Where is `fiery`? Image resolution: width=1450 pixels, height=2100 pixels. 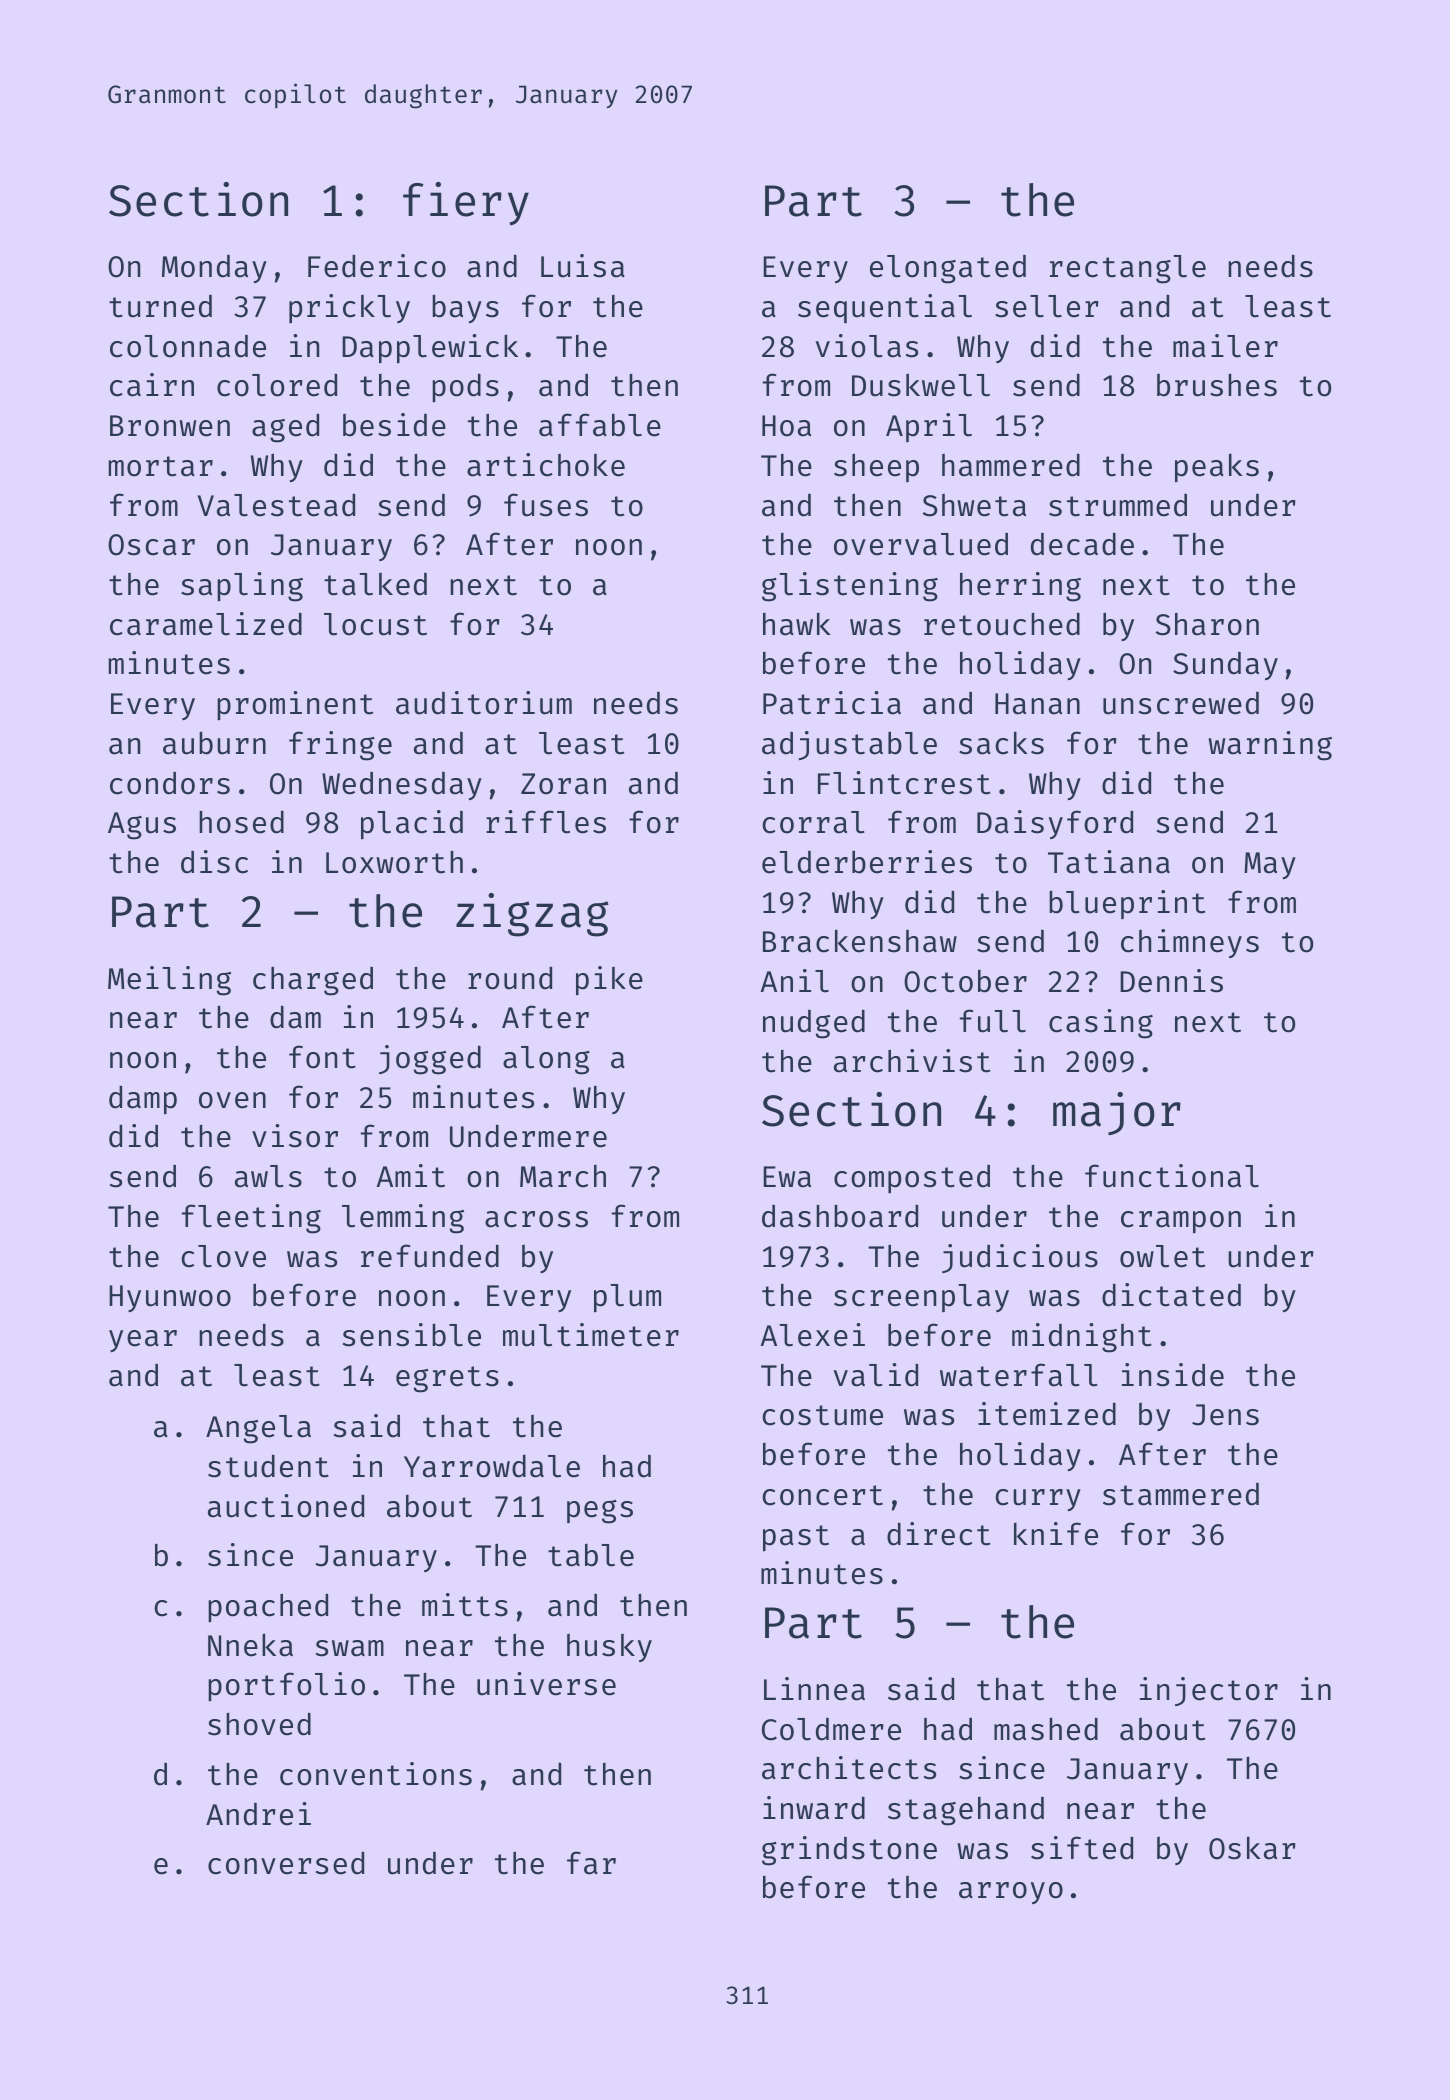 fiery is located at coordinates (466, 204).
